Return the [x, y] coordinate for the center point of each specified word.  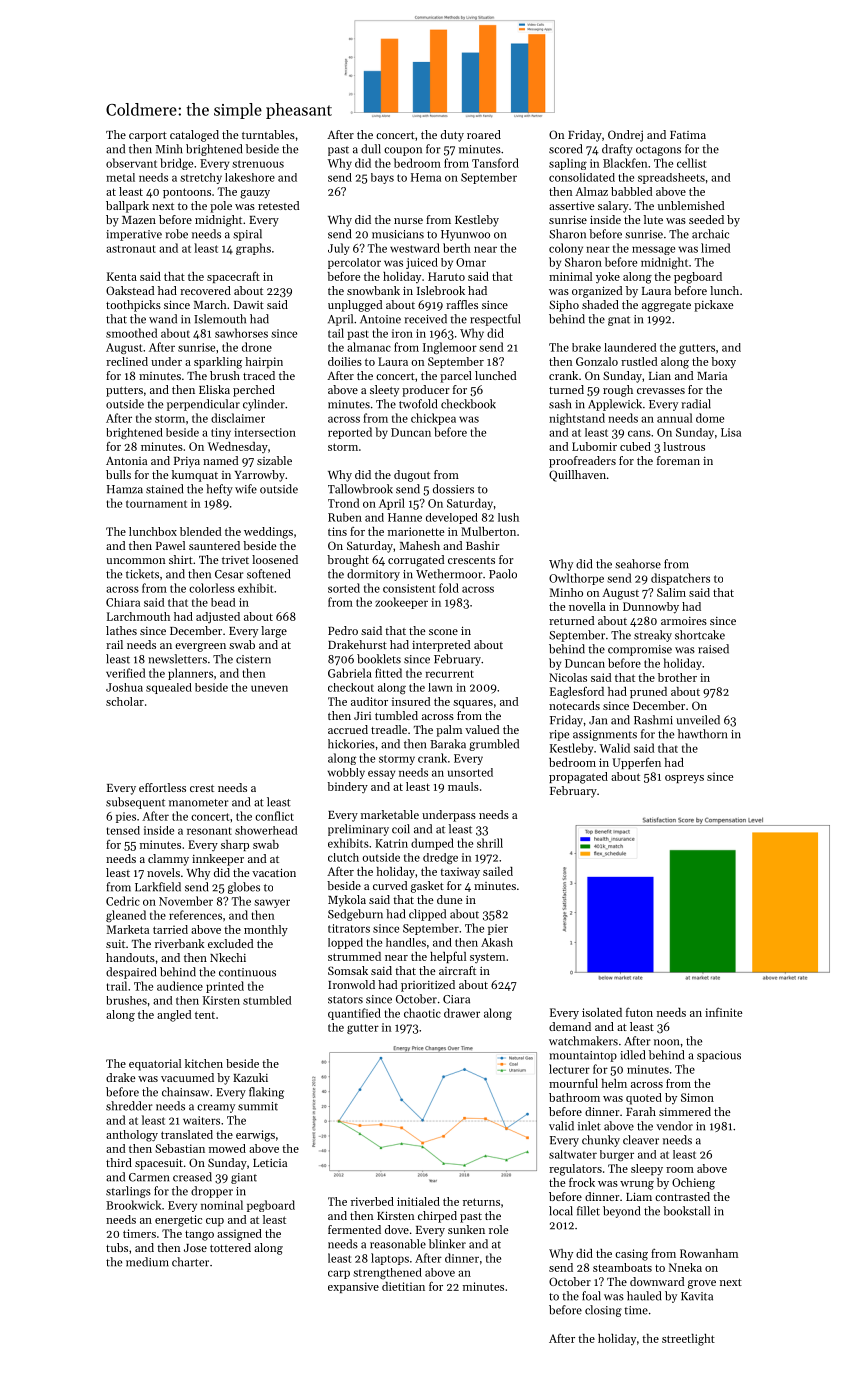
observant [131, 163]
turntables [268, 134]
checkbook [468, 404]
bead [223, 602]
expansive [353, 1287]
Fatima [688, 135]
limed [715, 248]
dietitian [403, 1286]
